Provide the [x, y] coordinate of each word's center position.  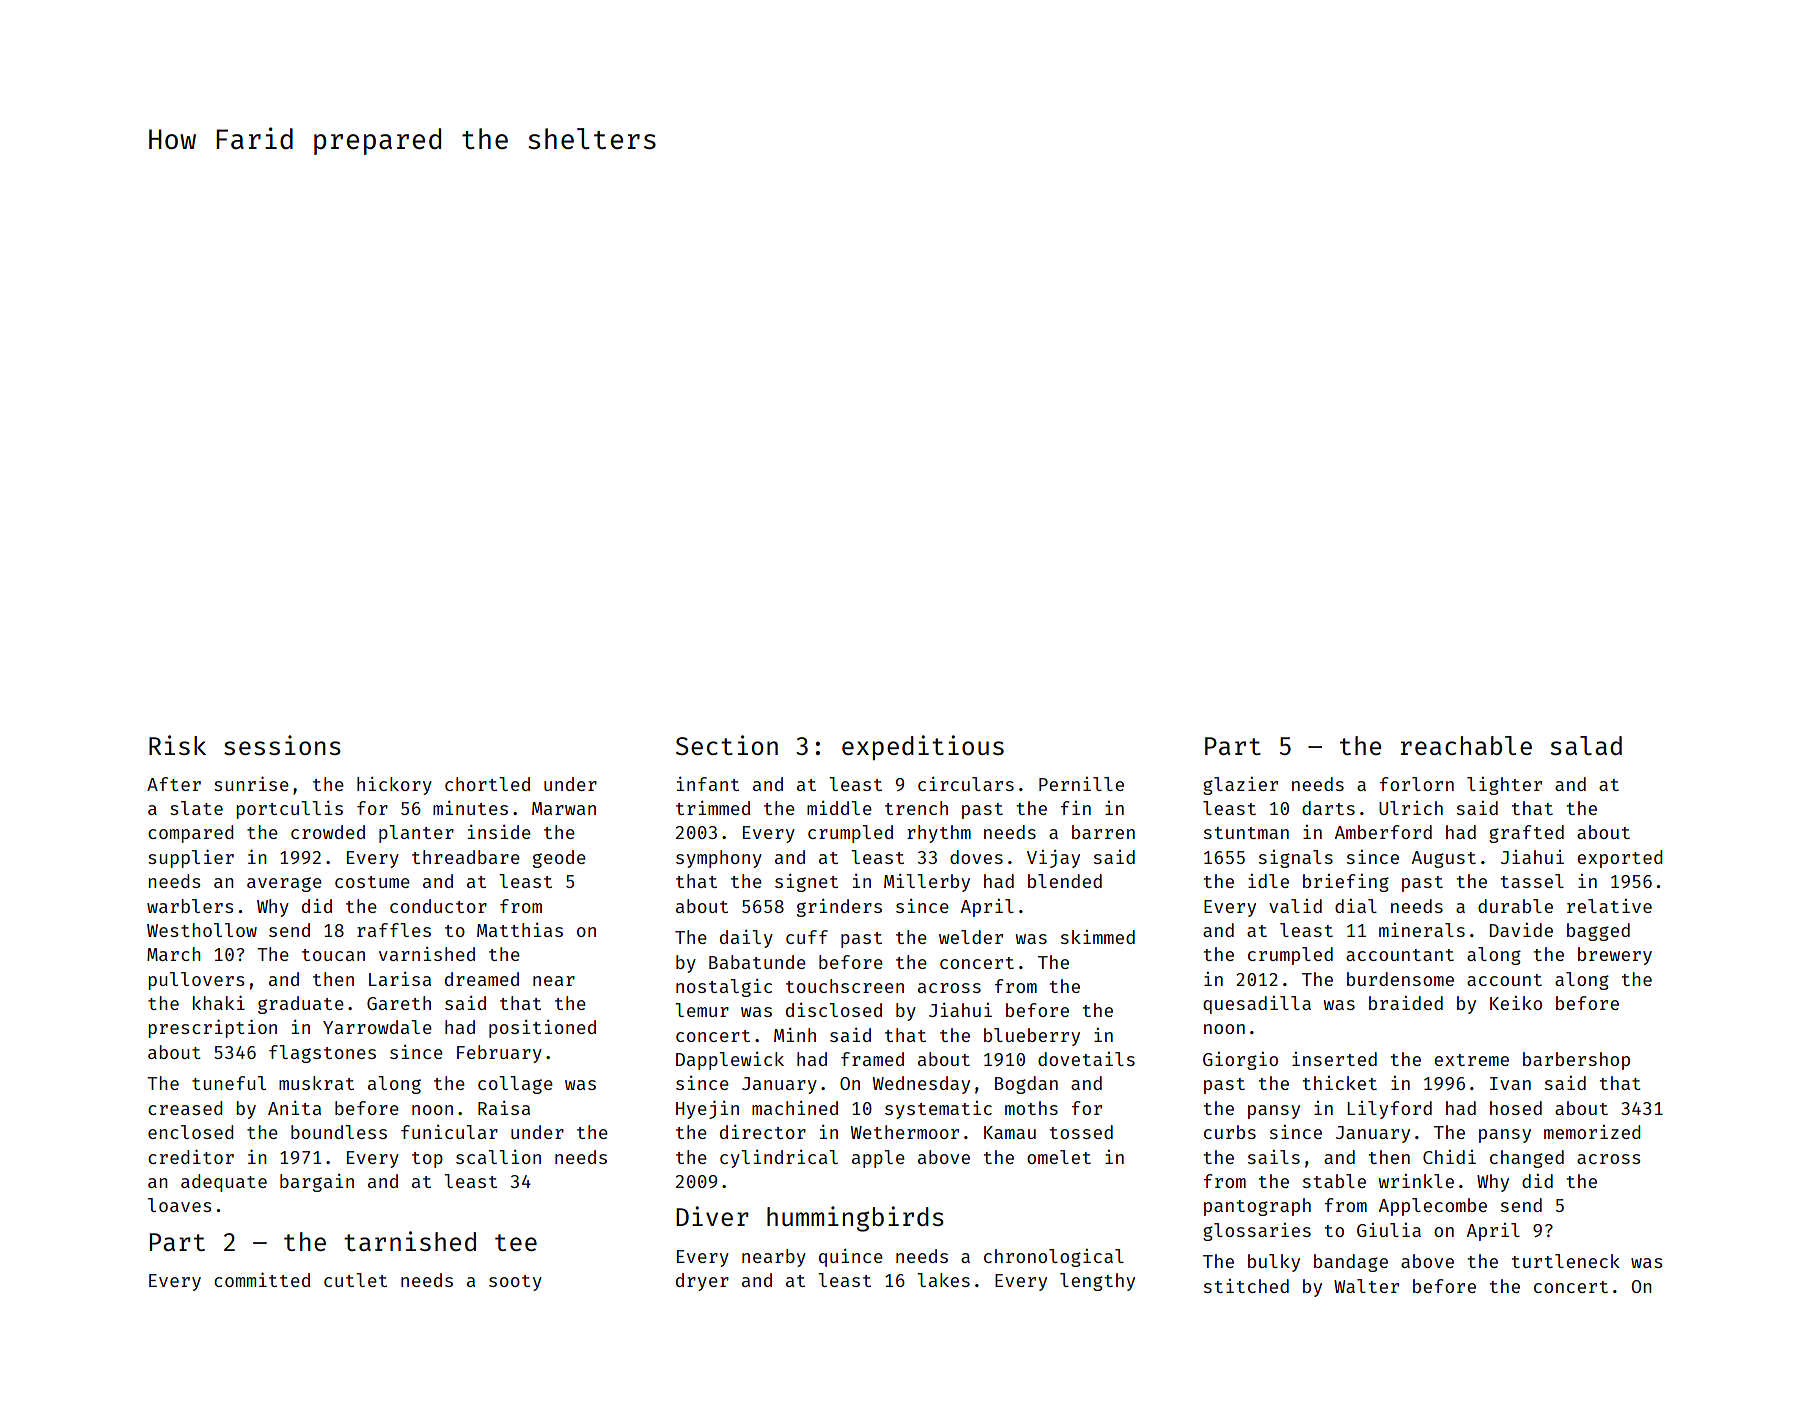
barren [1103, 832]
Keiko [1516, 1003]
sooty [515, 1283]
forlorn [1417, 784]
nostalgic [724, 988]
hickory [394, 786]
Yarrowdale [377, 1027]
